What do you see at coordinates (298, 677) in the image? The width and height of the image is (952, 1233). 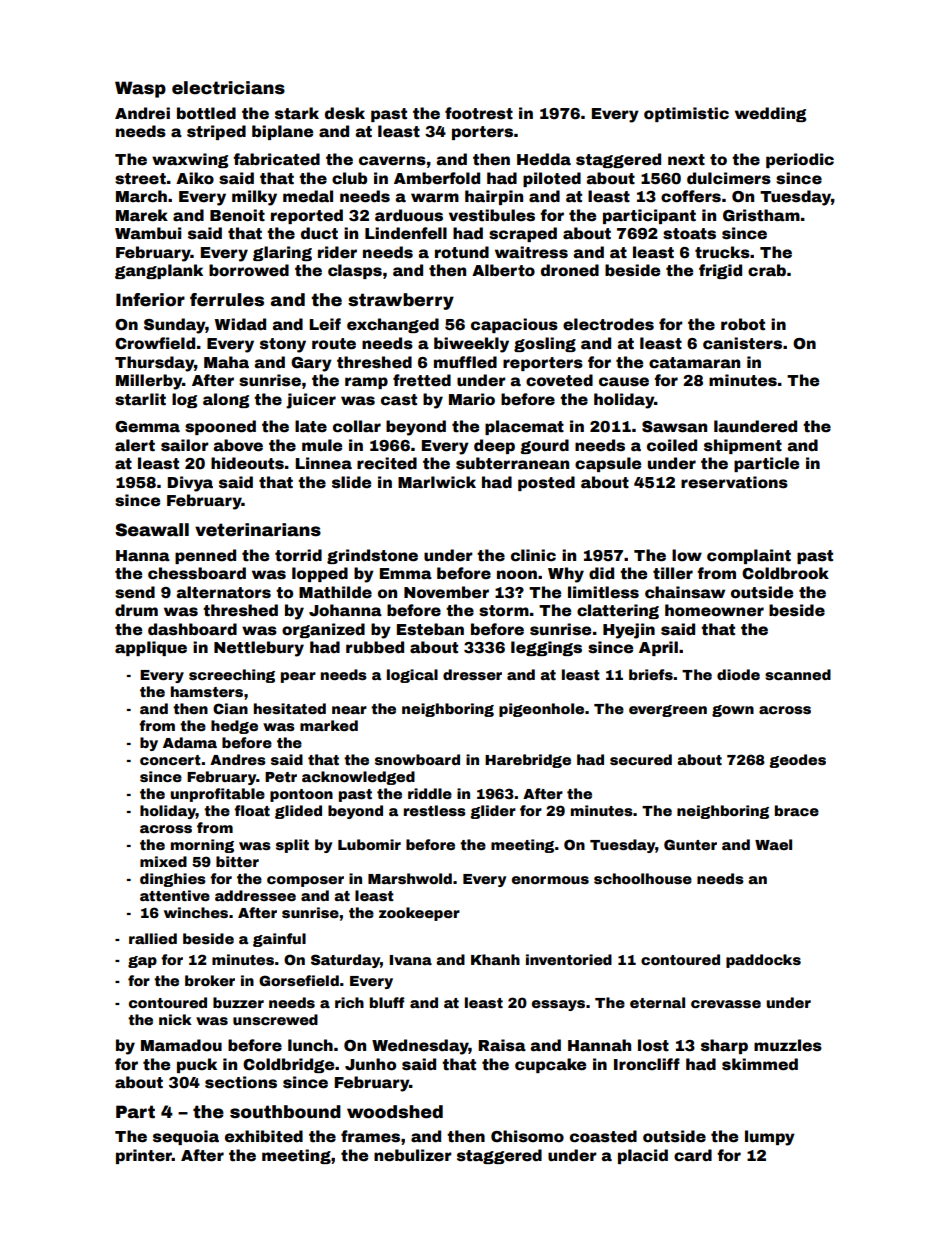 I see `pear` at bounding box center [298, 677].
